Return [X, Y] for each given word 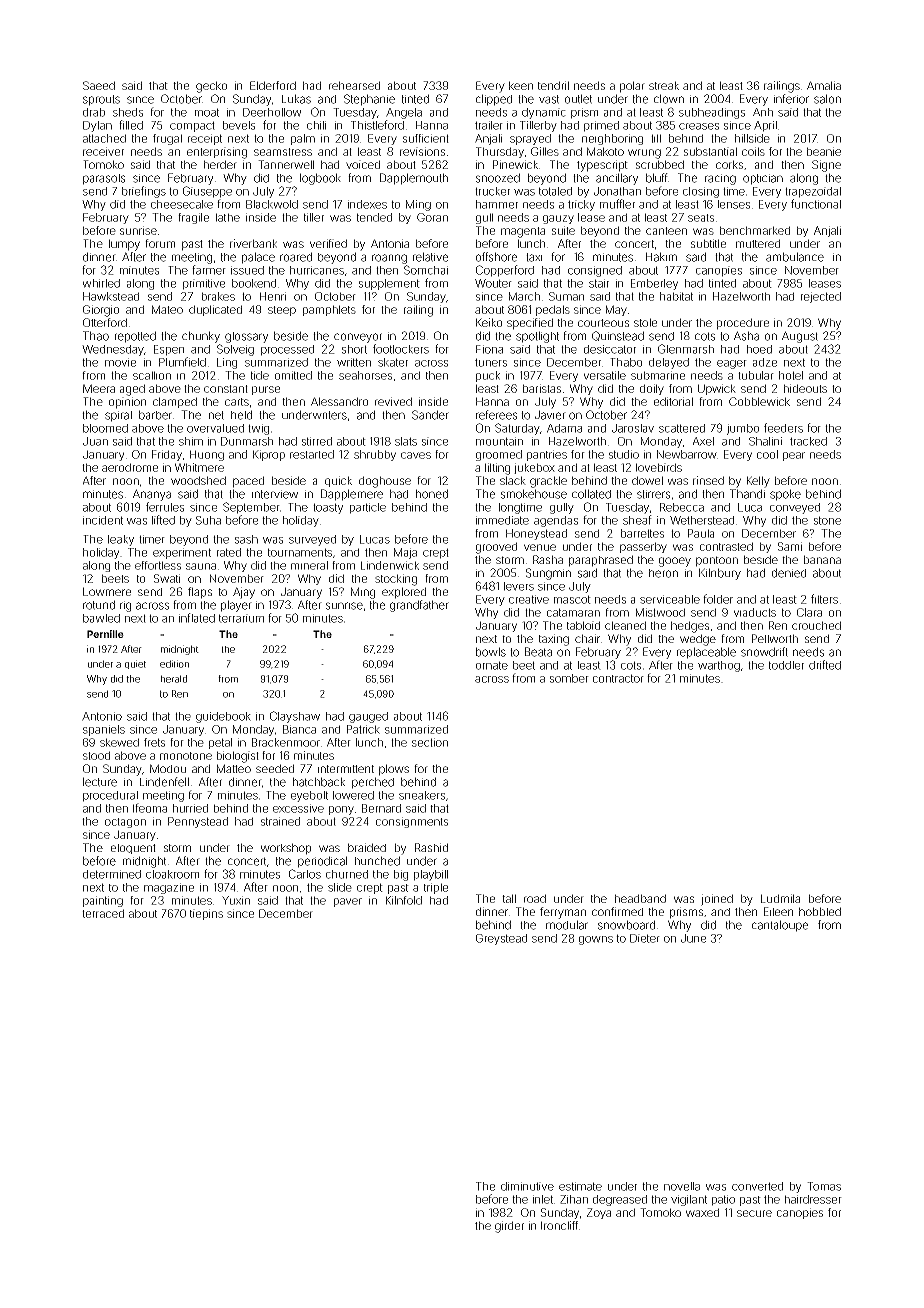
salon [827, 99]
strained [280, 821]
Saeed [99, 85]
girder [509, 1227]
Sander [430, 415]
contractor [618, 678]
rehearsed [354, 85]
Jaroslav [633, 428]
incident [103, 520]
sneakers [422, 795]
